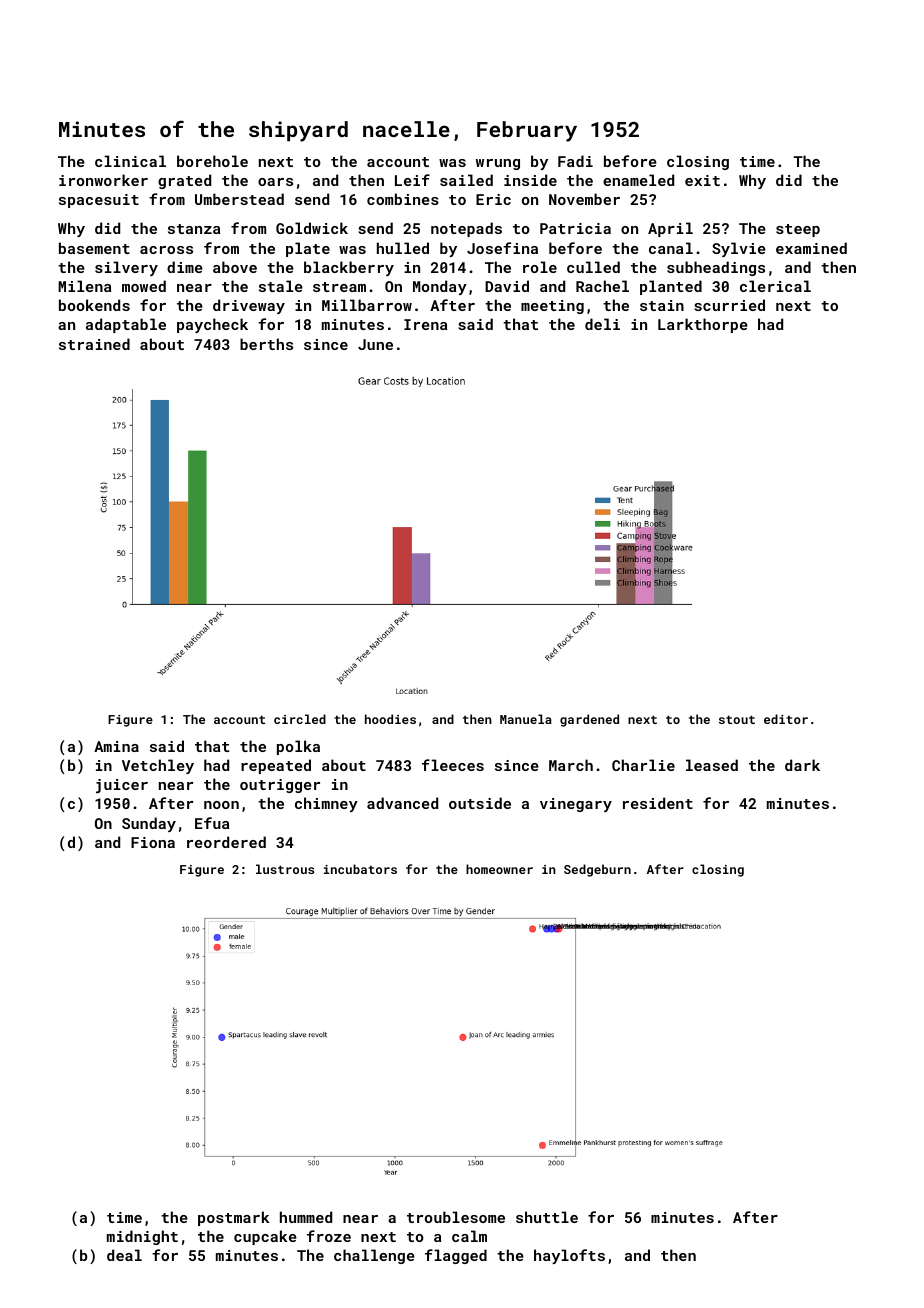 The height and width of the image is (1308, 924). I want to click on Charlie, so click(643, 765).
